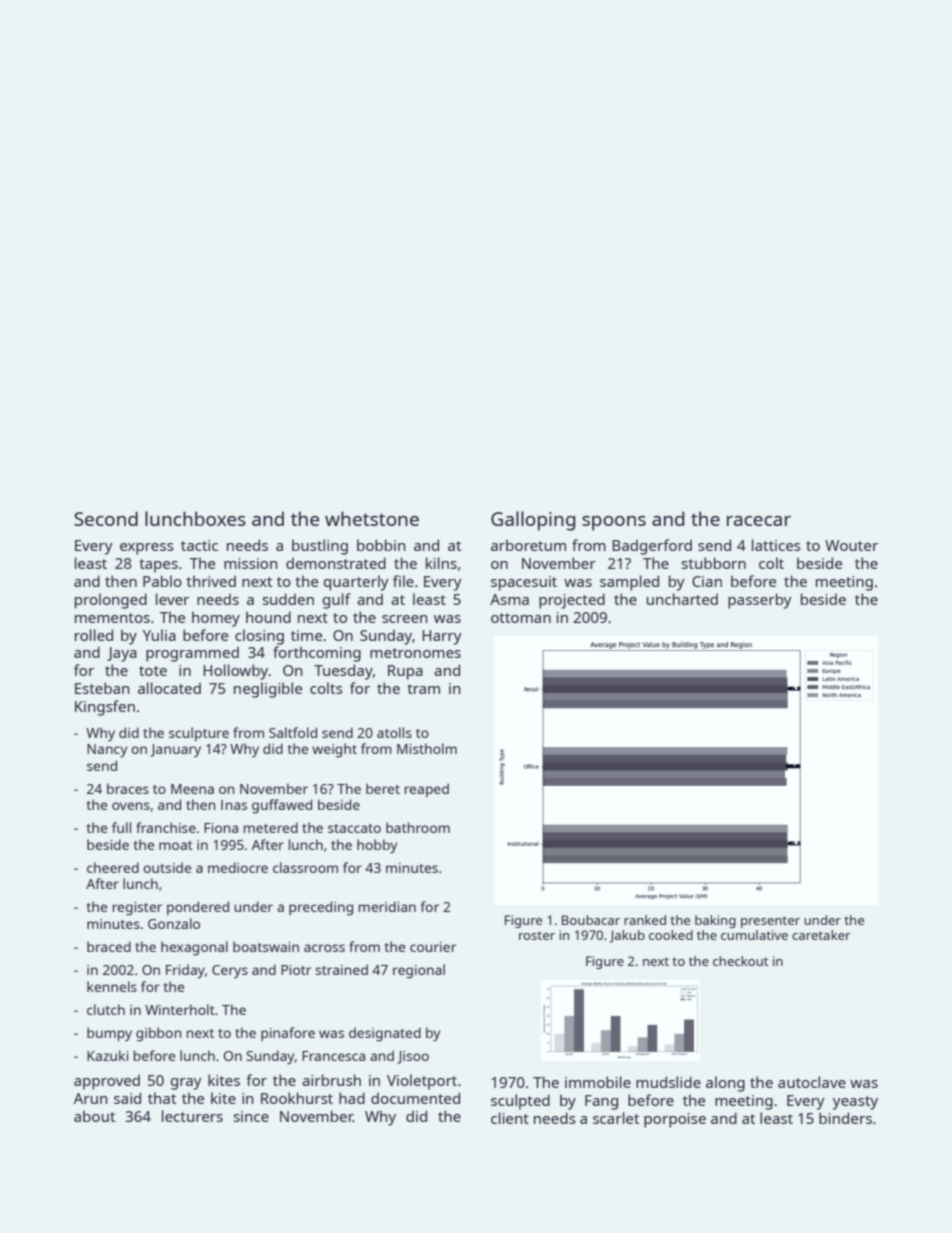  Describe the element at coordinates (199, 545) in the screenshot. I see `tactic` at that location.
